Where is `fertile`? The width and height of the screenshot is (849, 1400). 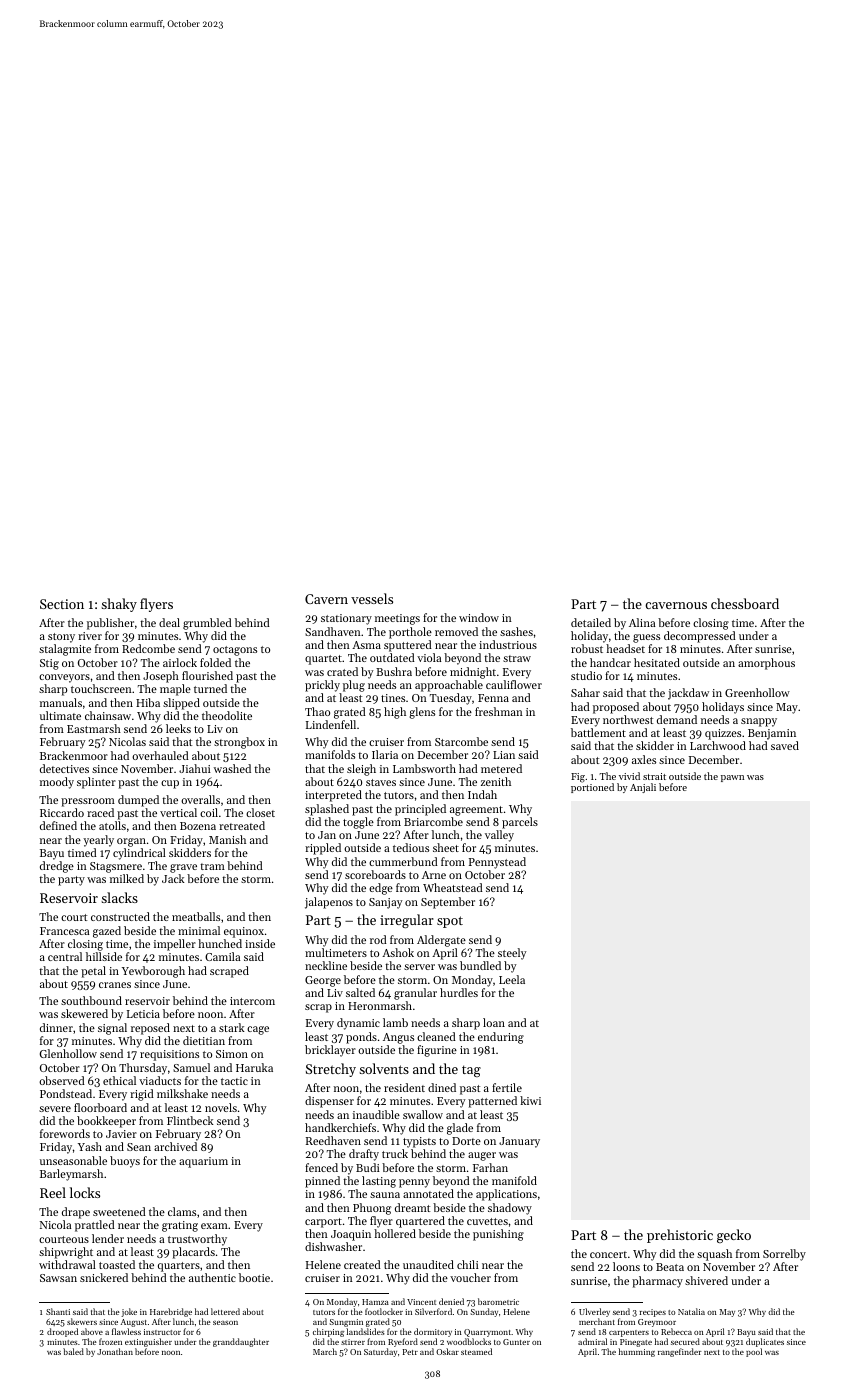
fertile is located at coordinates (507, 1087).
